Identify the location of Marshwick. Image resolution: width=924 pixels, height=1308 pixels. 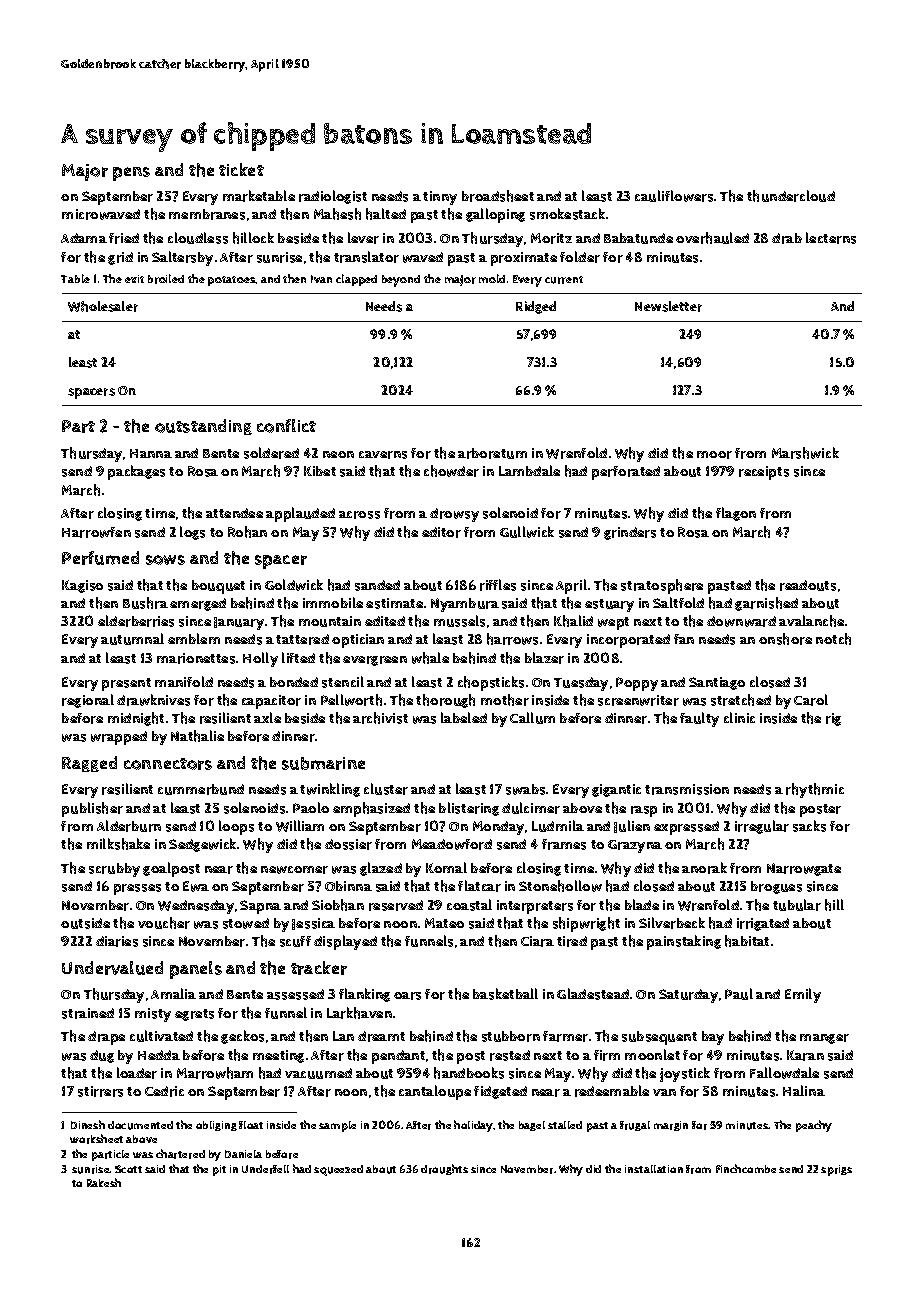
(805, 453).
